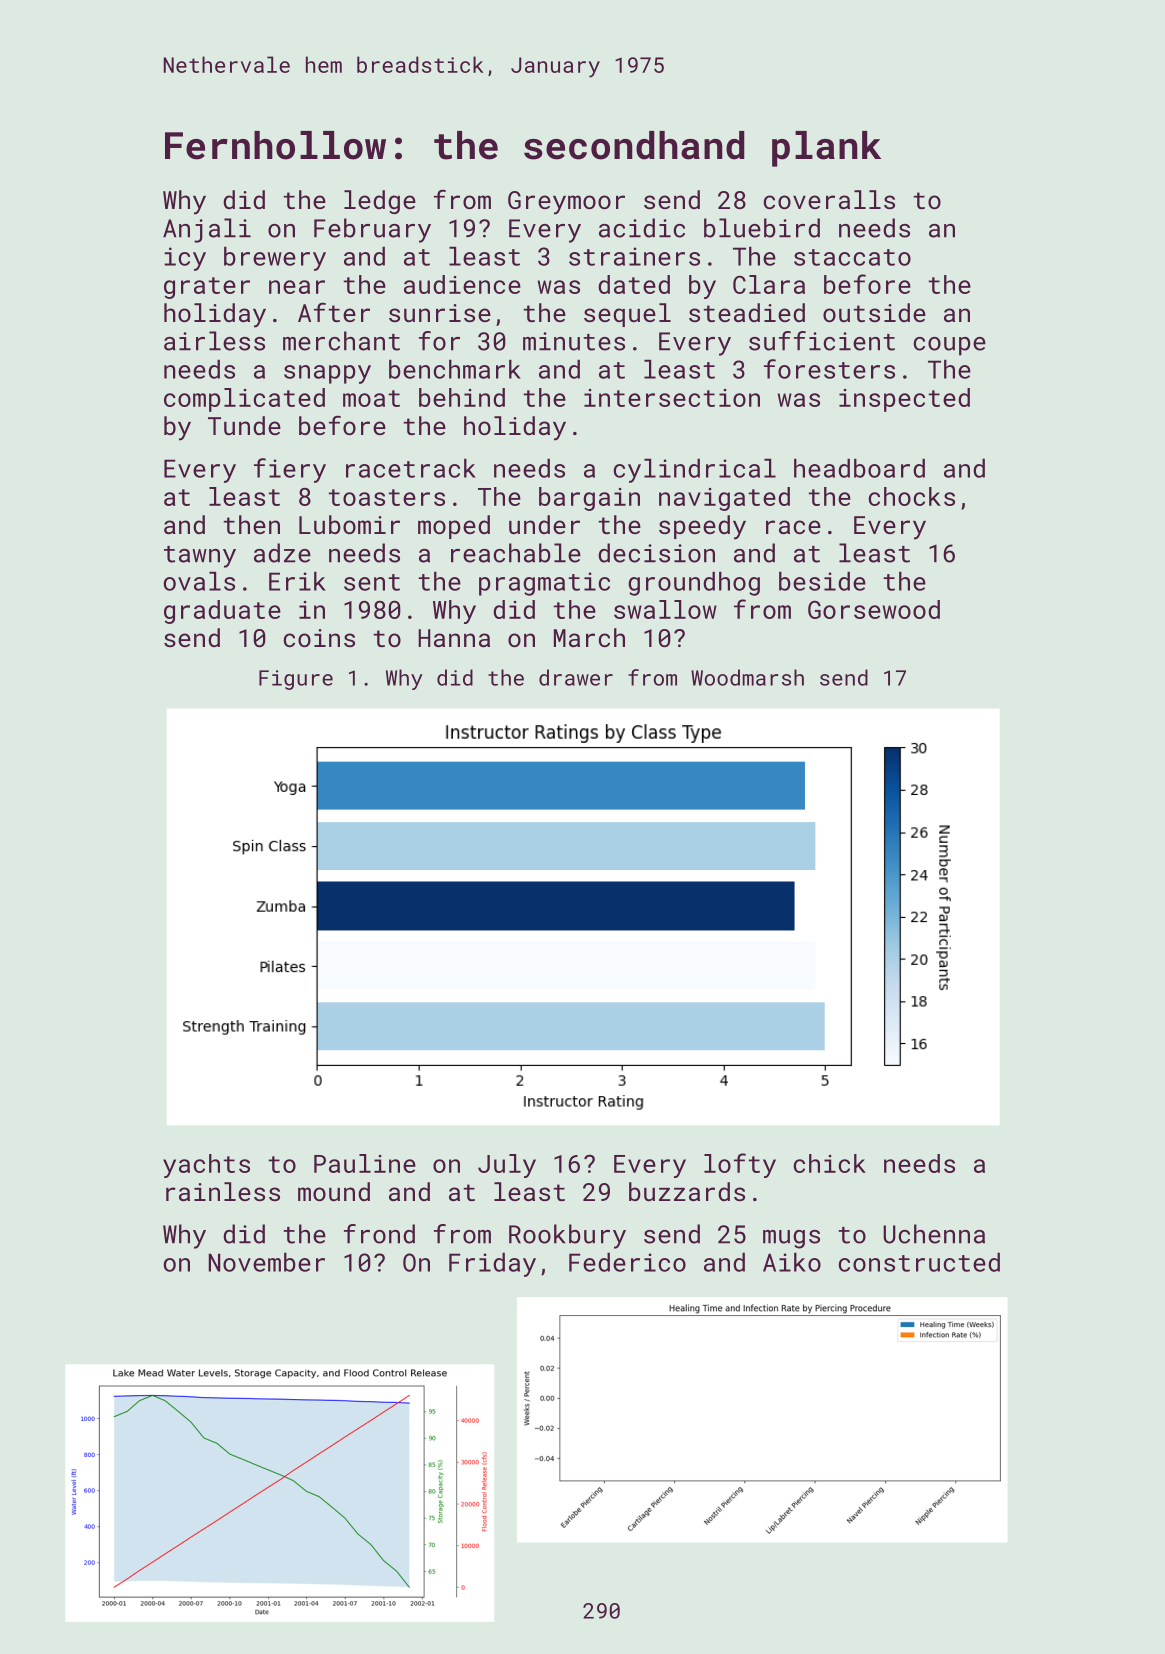 The width and height of the image is (1165, 1654). Describe the element at coordinates (822, 341) in the image. I see `sufficient` at that location.
